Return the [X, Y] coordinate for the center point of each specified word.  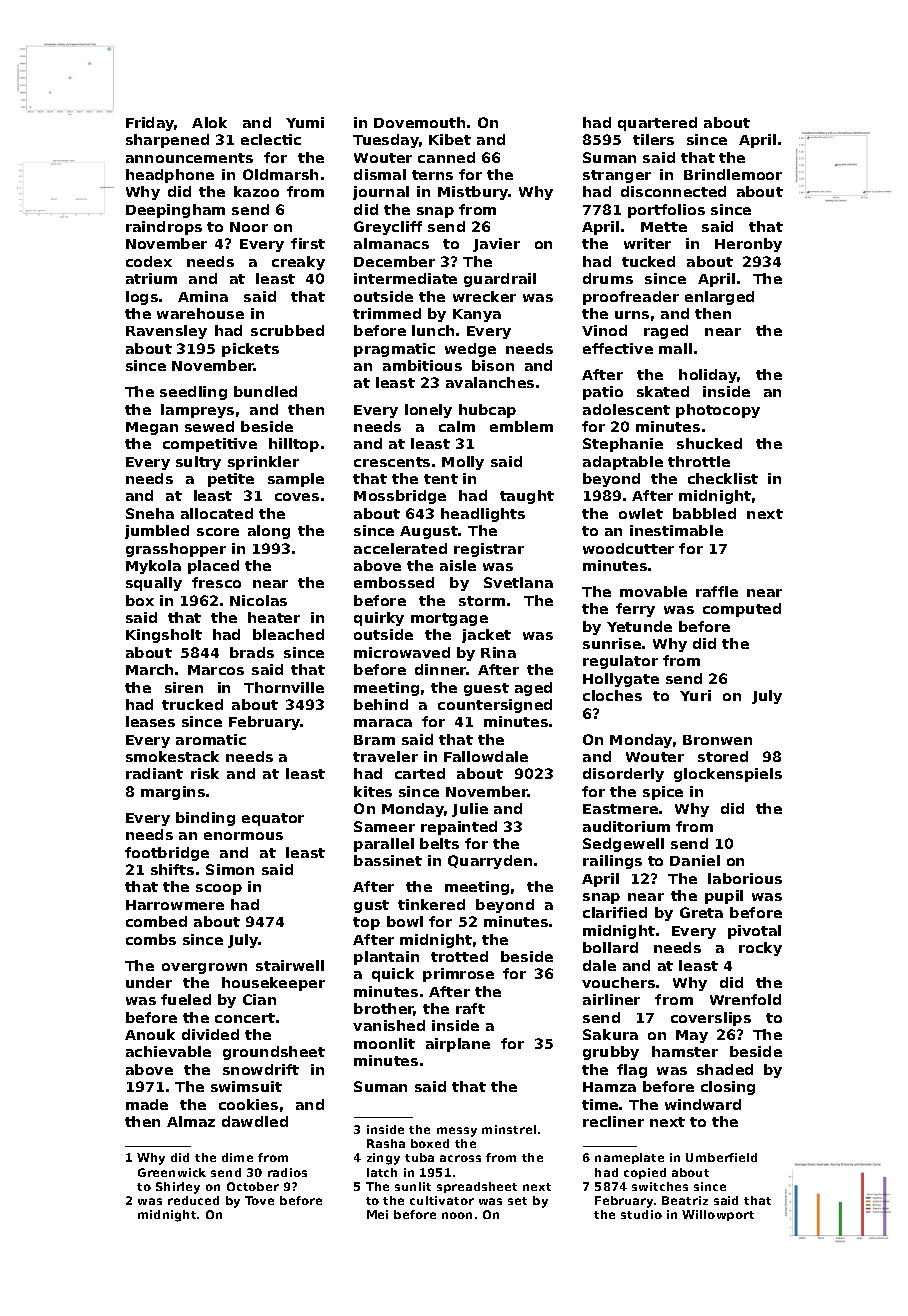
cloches [612, 695]
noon [457, 1215]
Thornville [284, 687]
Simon [230, 869]
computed [742, 610]
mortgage [449, 619]
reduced [193, 1200]
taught [527, 497]
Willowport [718, 1215]
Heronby [748, 245]
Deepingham [175, 211]
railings [612, 862]
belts [439, 843]
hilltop [294, 445]
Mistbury [473, 193]
